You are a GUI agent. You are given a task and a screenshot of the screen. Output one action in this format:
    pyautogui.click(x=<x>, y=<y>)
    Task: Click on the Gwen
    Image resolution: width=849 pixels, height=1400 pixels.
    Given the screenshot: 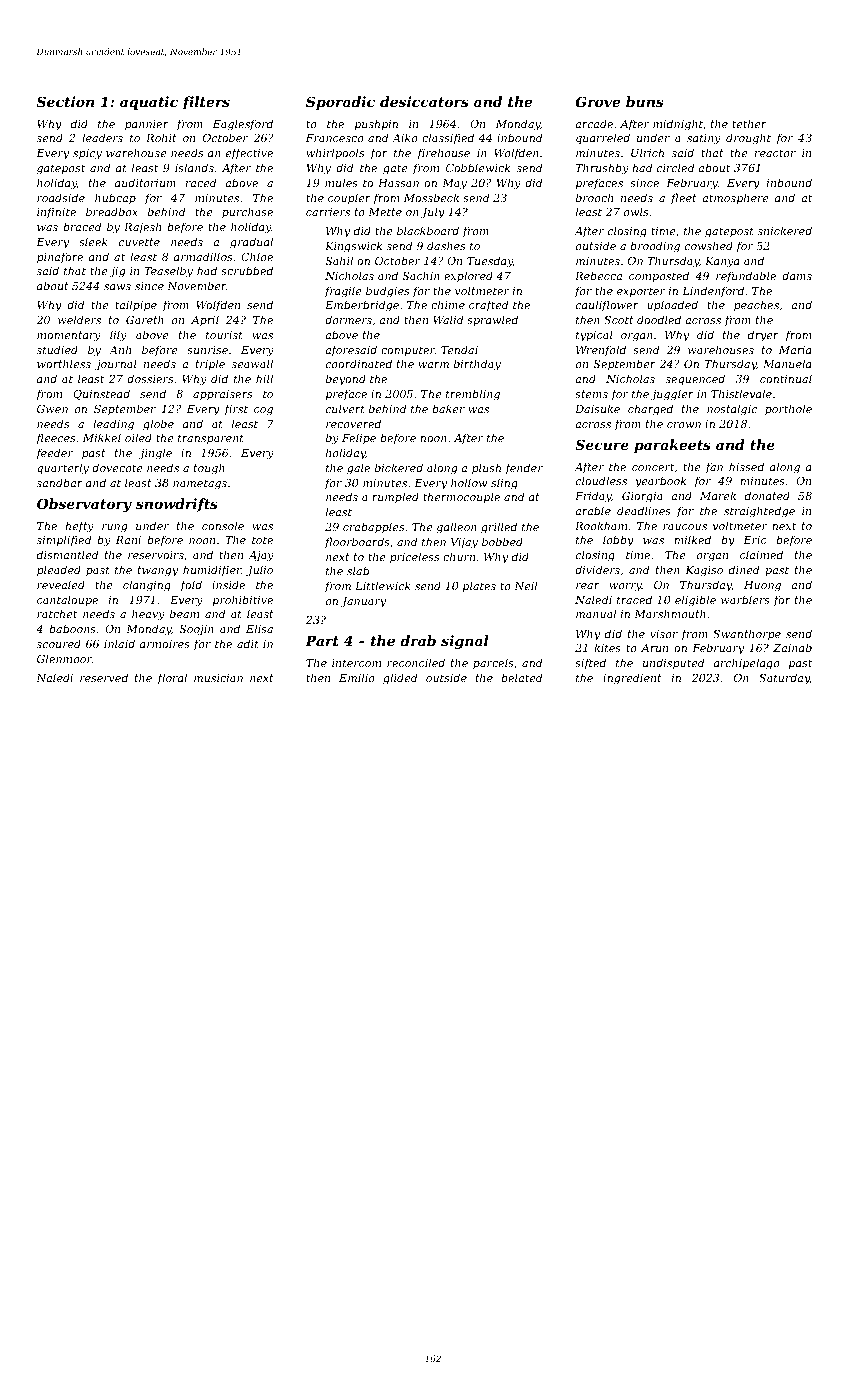 What is the action you would take?
    pyautogui.click(x=52, y=409)
